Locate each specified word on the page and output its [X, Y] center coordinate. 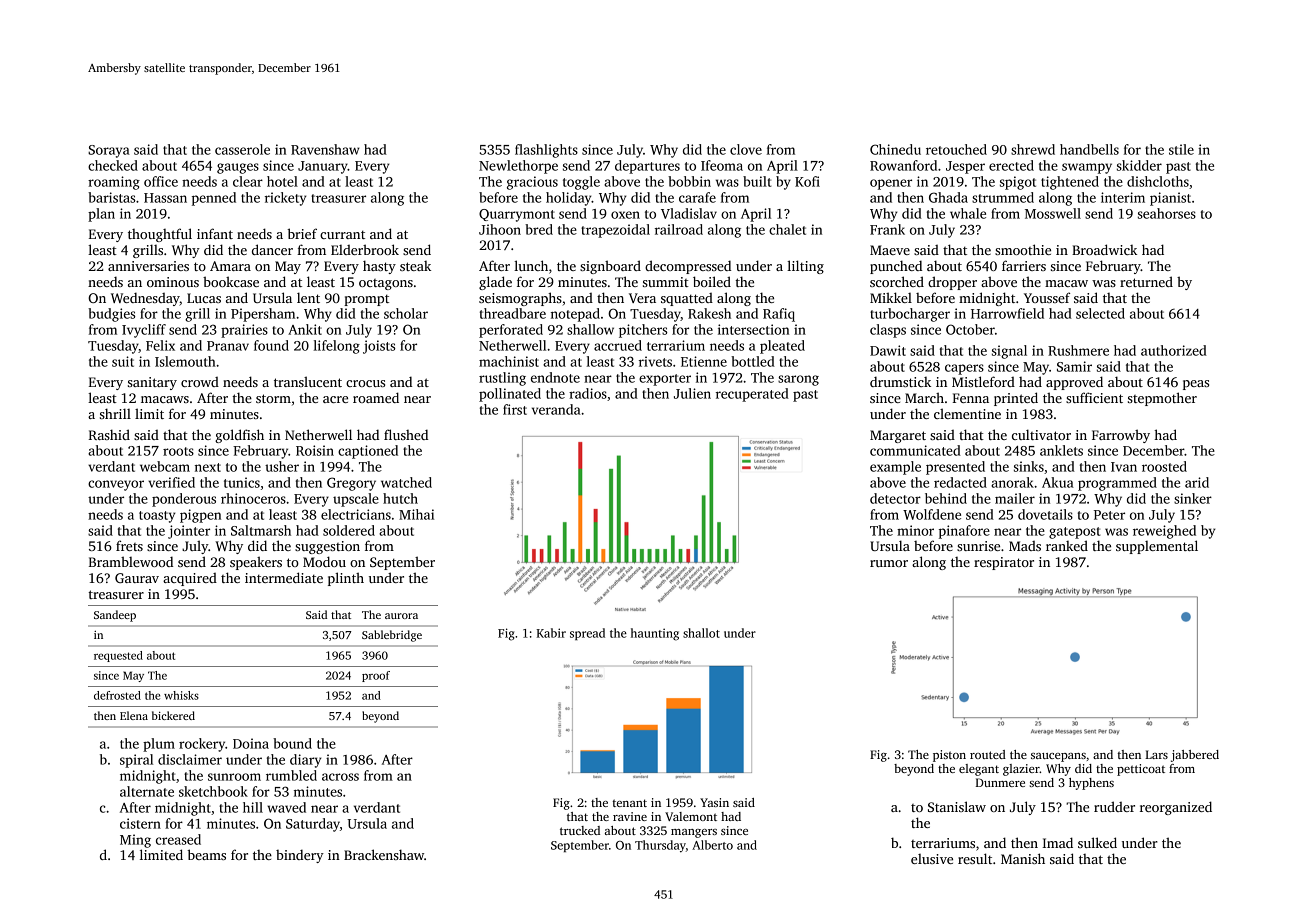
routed [988, 754]
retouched [956, 149]
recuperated [752, 395]
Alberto [712, 845]
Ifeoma [722, 165]
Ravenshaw [325, 149]
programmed [1117, 484]
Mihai [416, 514]
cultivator [1041, 434]
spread [587, 634]
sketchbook [213, 791]
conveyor [116, 485]
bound [292, 743]
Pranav [228, 346]
